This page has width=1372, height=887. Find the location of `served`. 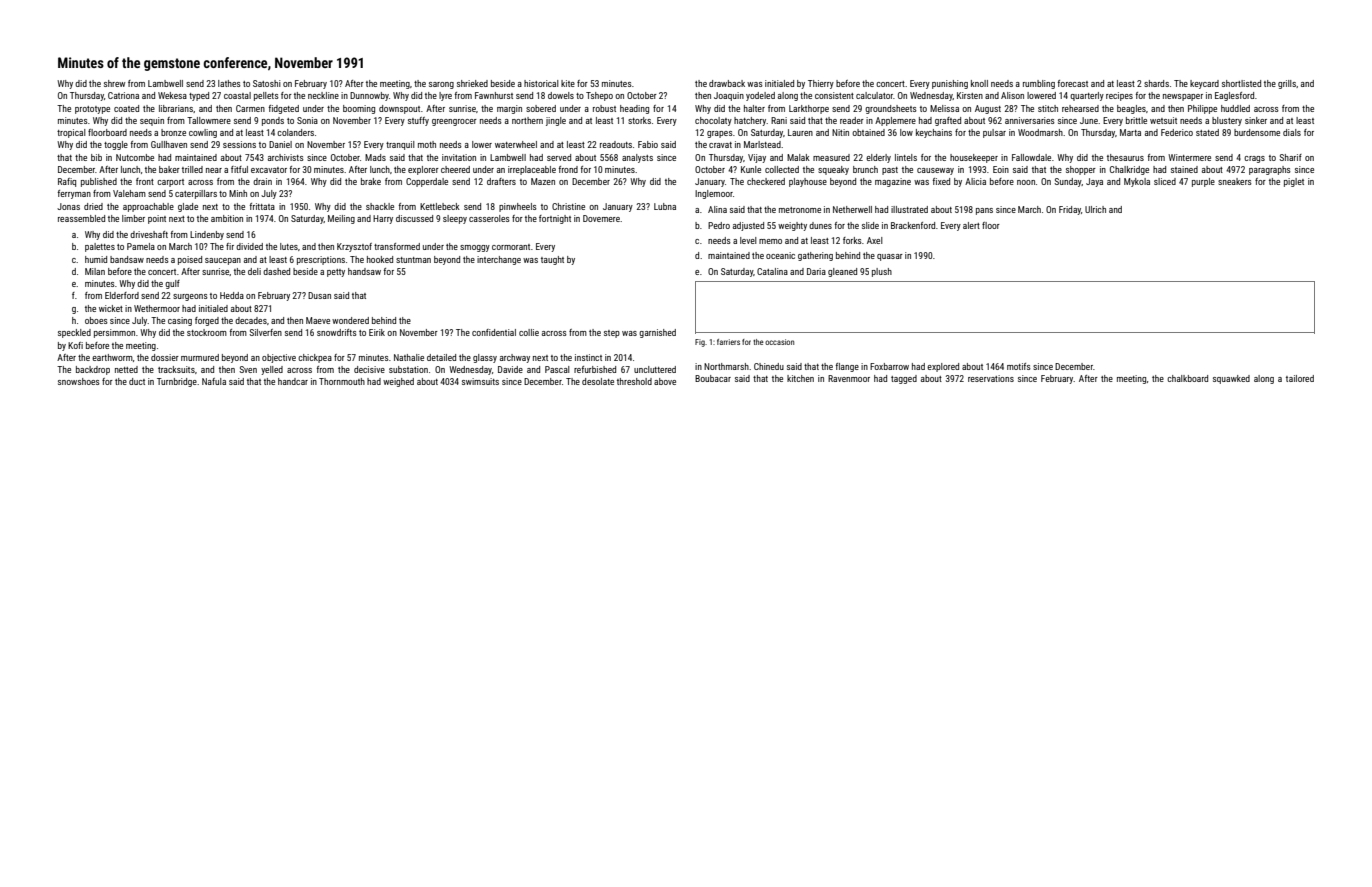

served is located at coordinates (559, 157).
